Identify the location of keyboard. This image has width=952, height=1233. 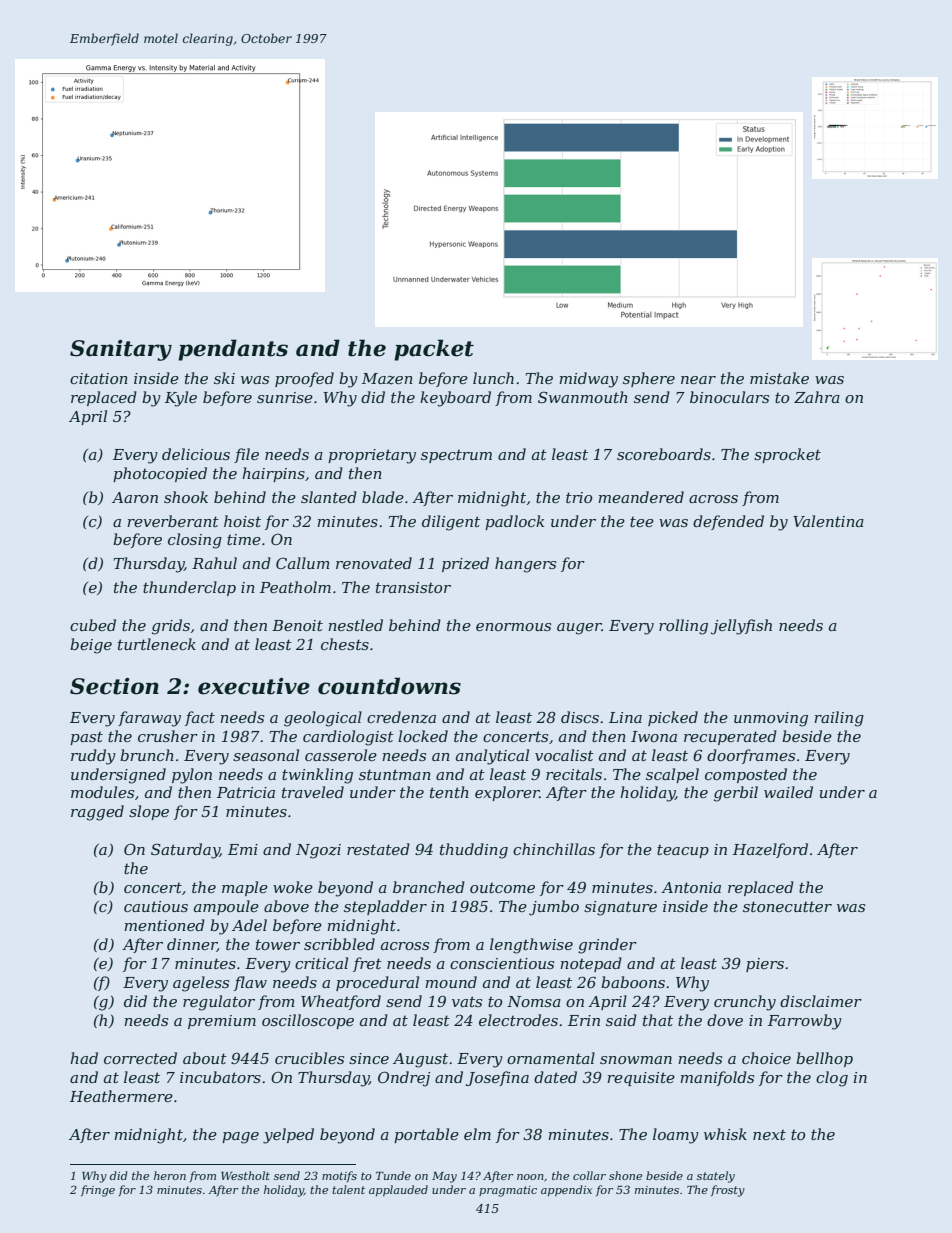
(455, 399).
